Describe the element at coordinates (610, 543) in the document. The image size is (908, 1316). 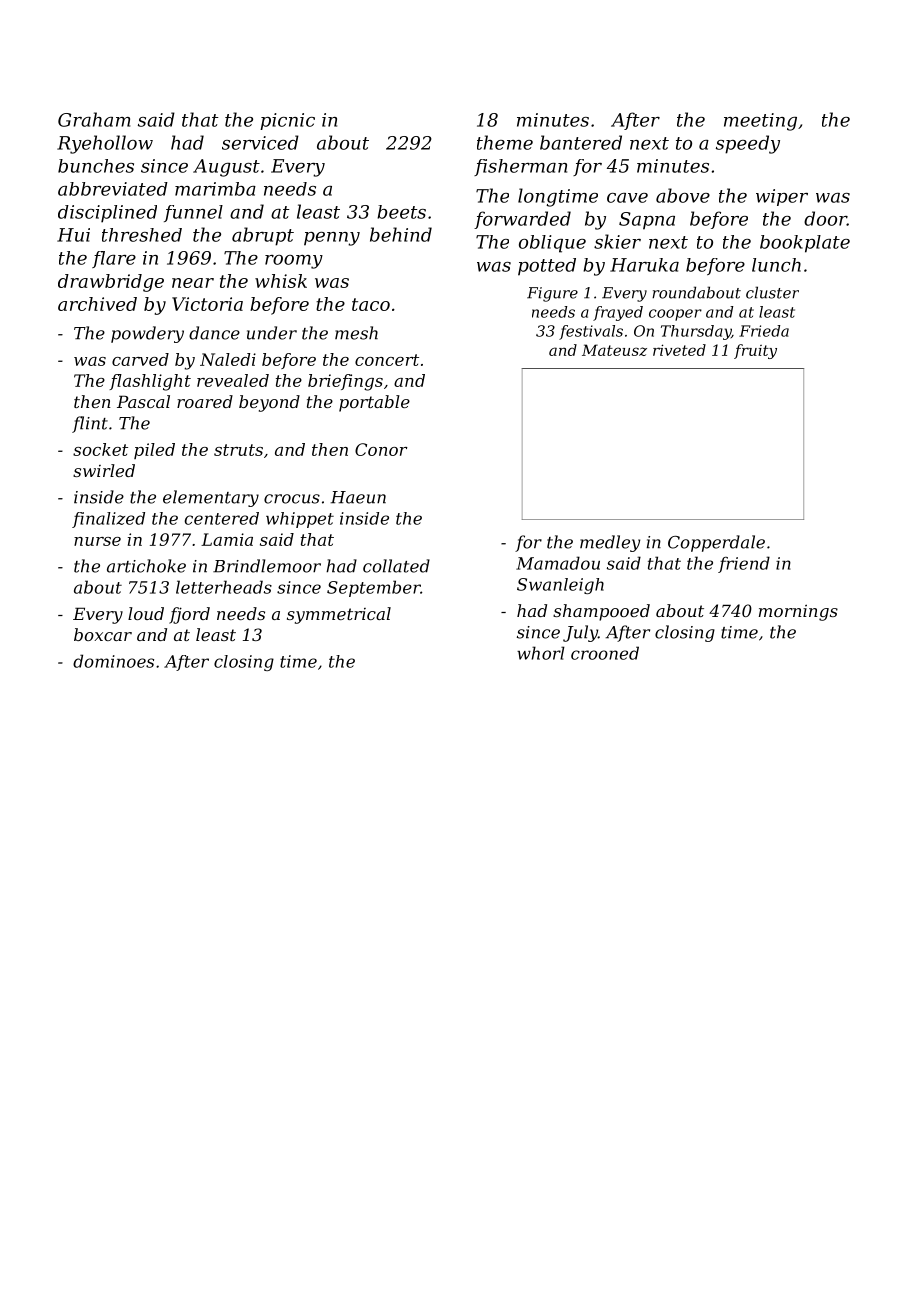
I see `medley` at that location.
